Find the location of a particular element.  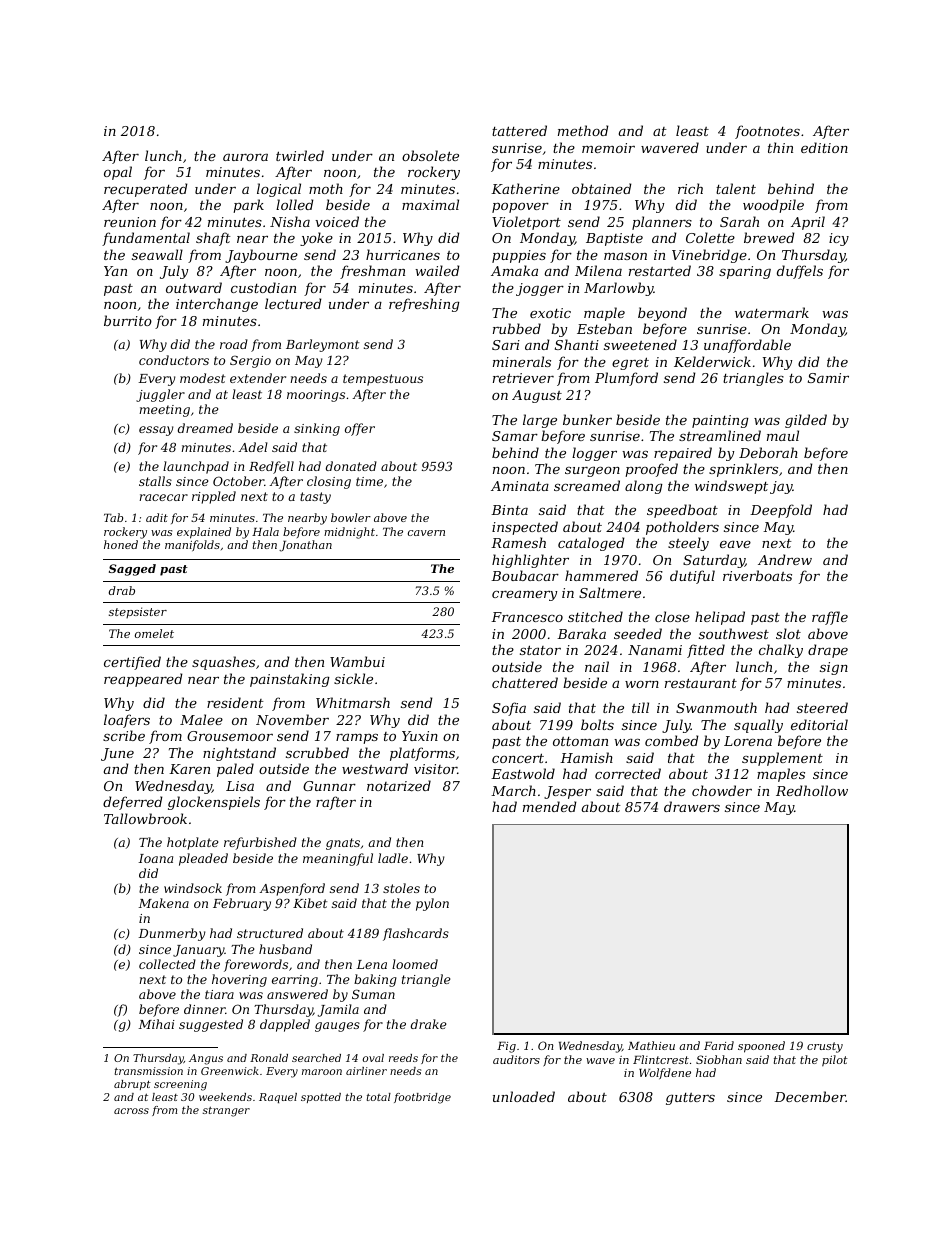

raffle is located at coordinates (830, 618).
